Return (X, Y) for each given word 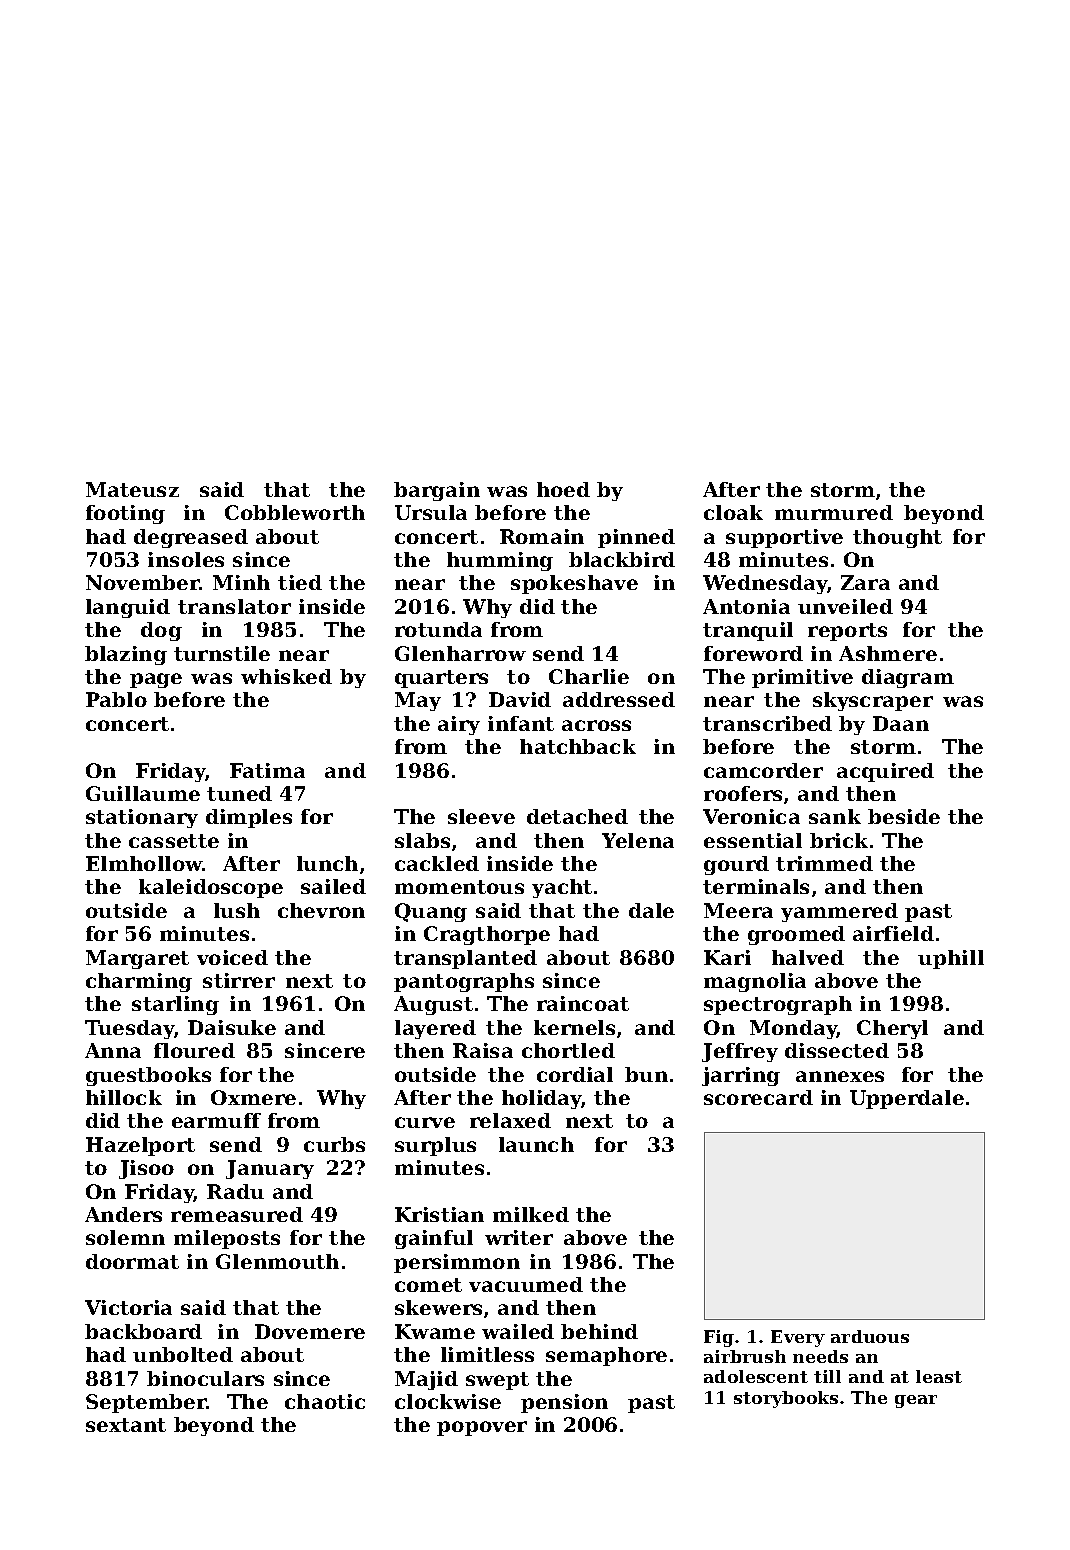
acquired (885, 772)
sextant (126, 1425)
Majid (426, 1380)
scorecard (758, 1097)
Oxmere (253, 1097)
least (939, 1376)
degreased (191, 538)
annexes (840, 1076)
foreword (753, 653)
